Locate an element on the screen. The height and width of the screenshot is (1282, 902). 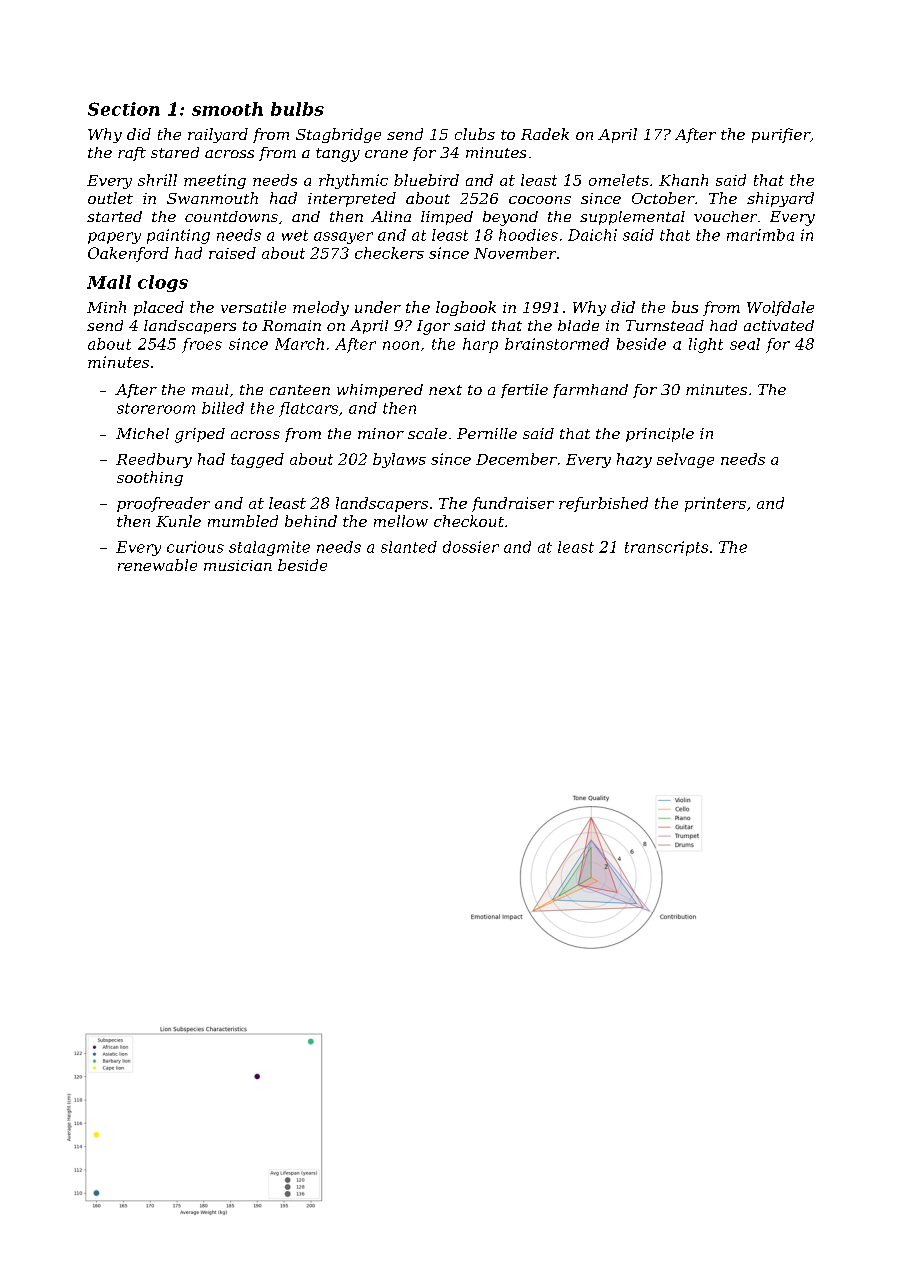
Radek is located at coordinates (545, 134).
